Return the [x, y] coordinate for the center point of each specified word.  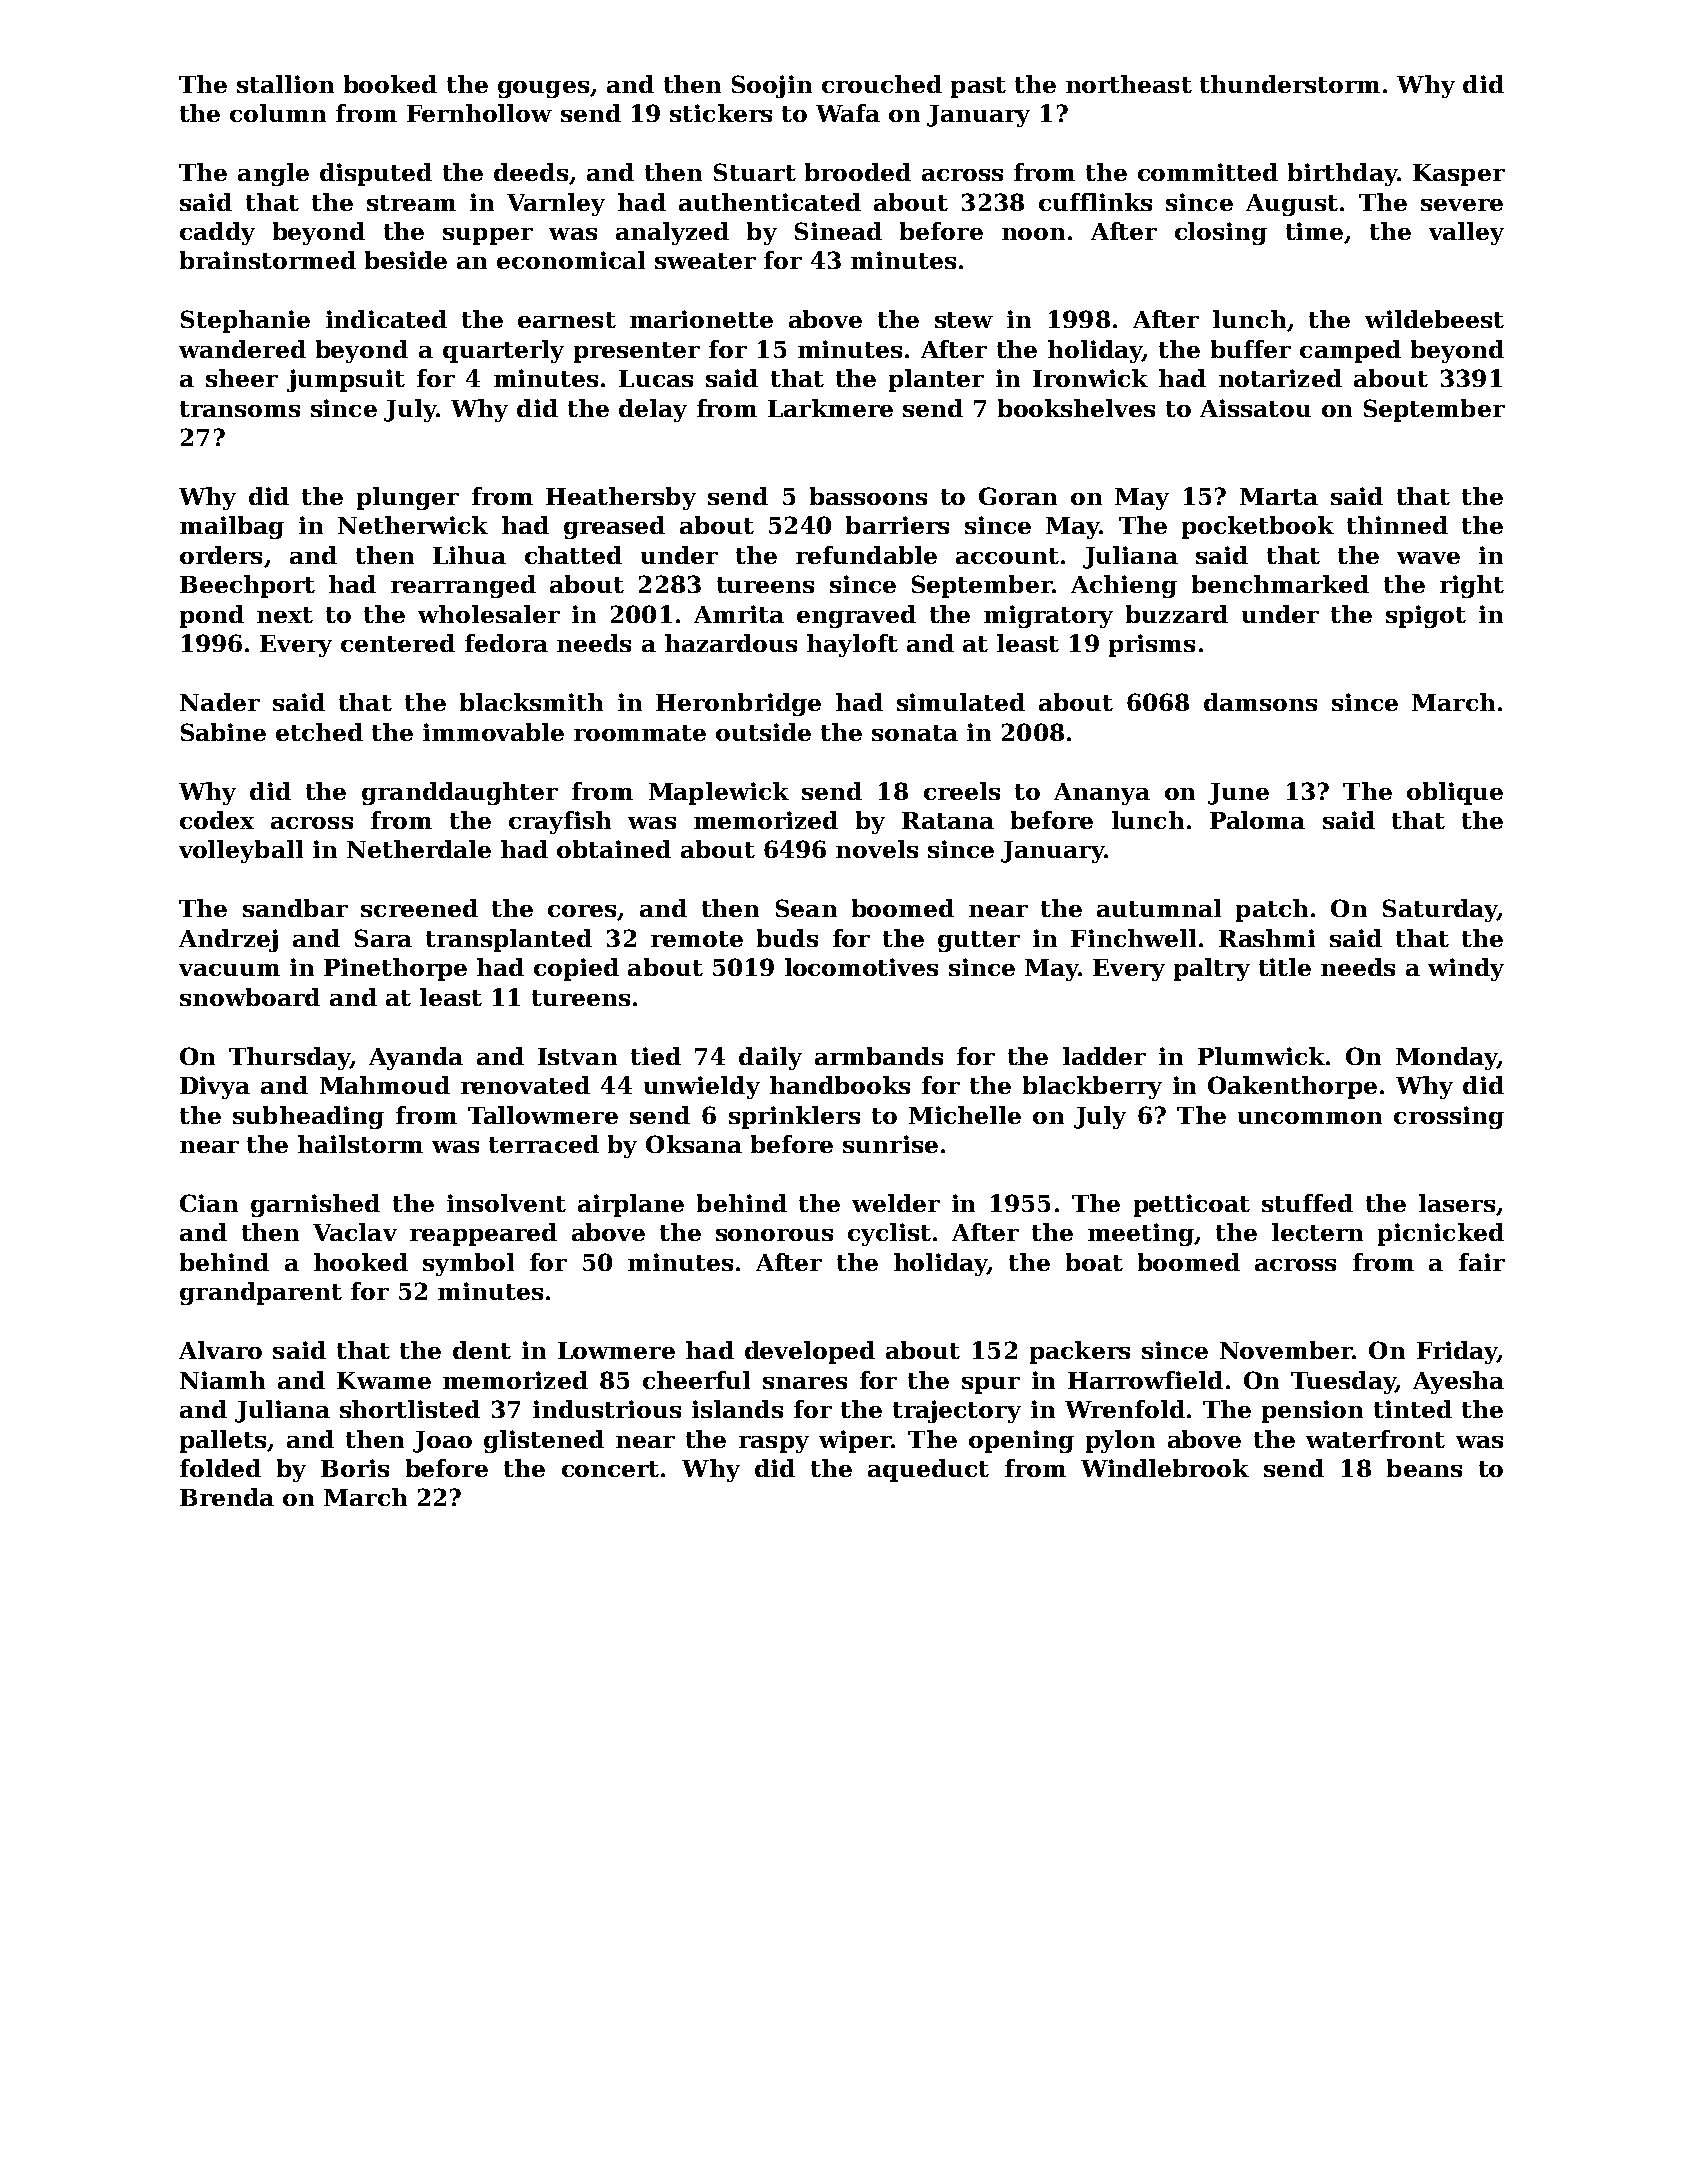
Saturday [1440, 910]
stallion [285, 84]
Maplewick [719, 793]
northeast [1129, 84]
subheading [308, 1117]
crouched [882, 84]
